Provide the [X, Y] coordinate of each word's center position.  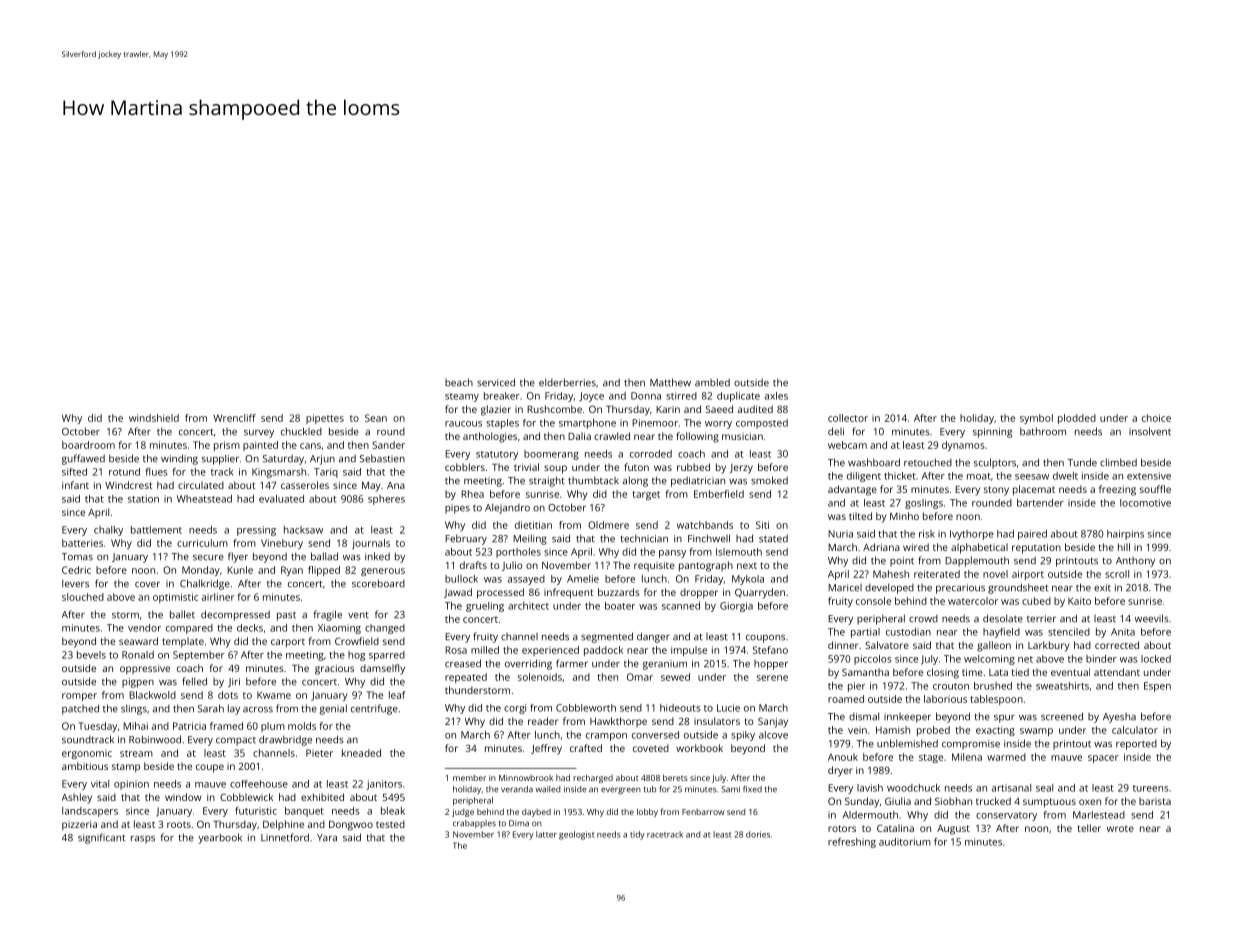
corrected [1117, 645]
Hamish [893, 730]
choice [1156, 418]
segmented [607, 637]
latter [546, 834]
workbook [699, 748]
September [199, 656]
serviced [496, 382]
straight [547, 481]
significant [101, 838]
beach [459, 382]
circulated [201, 485]
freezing [1117, 490]
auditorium [905, 842]
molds [302, 726]
